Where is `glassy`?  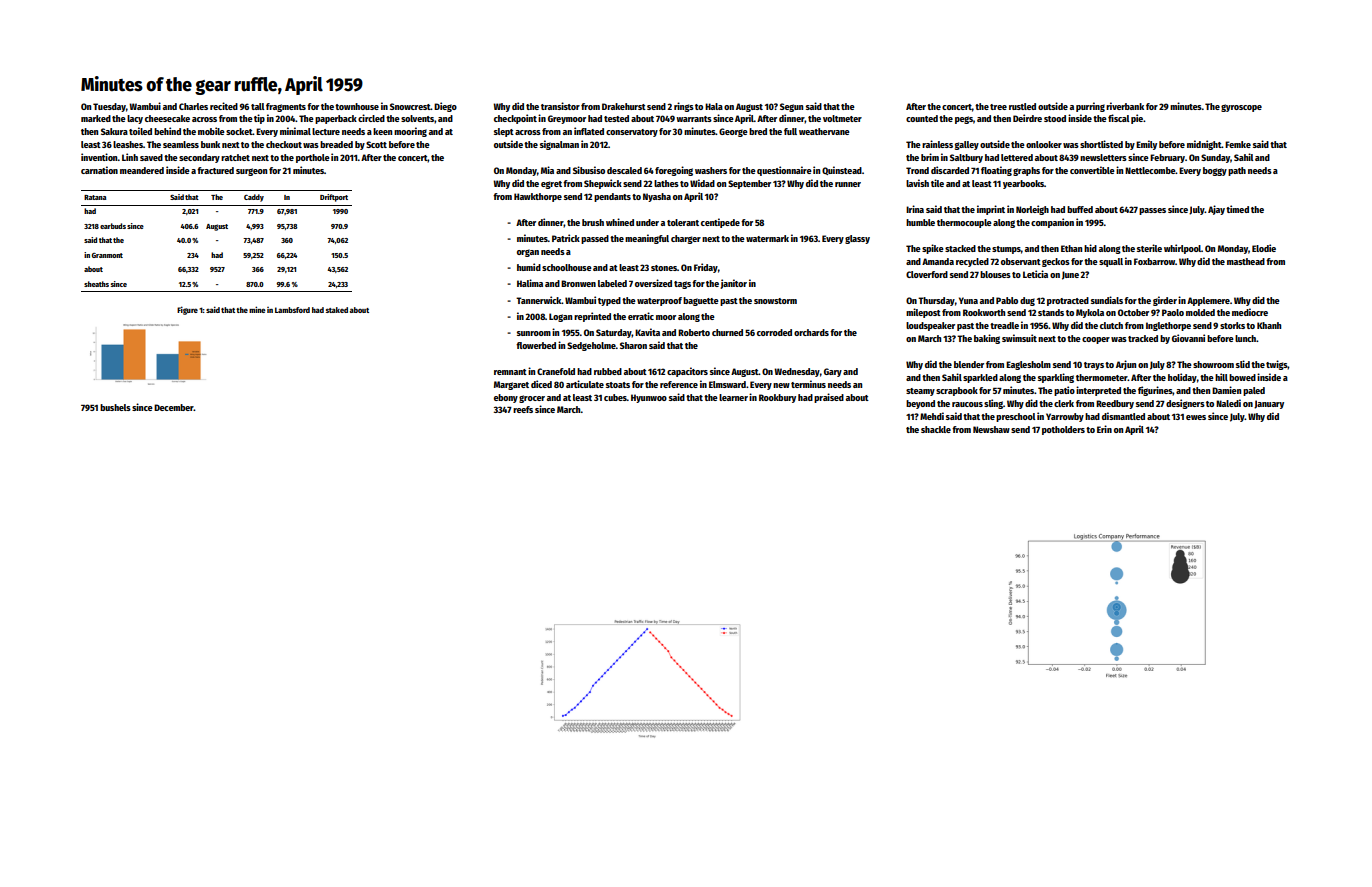 glassy is located at coordinates (857, 239).
